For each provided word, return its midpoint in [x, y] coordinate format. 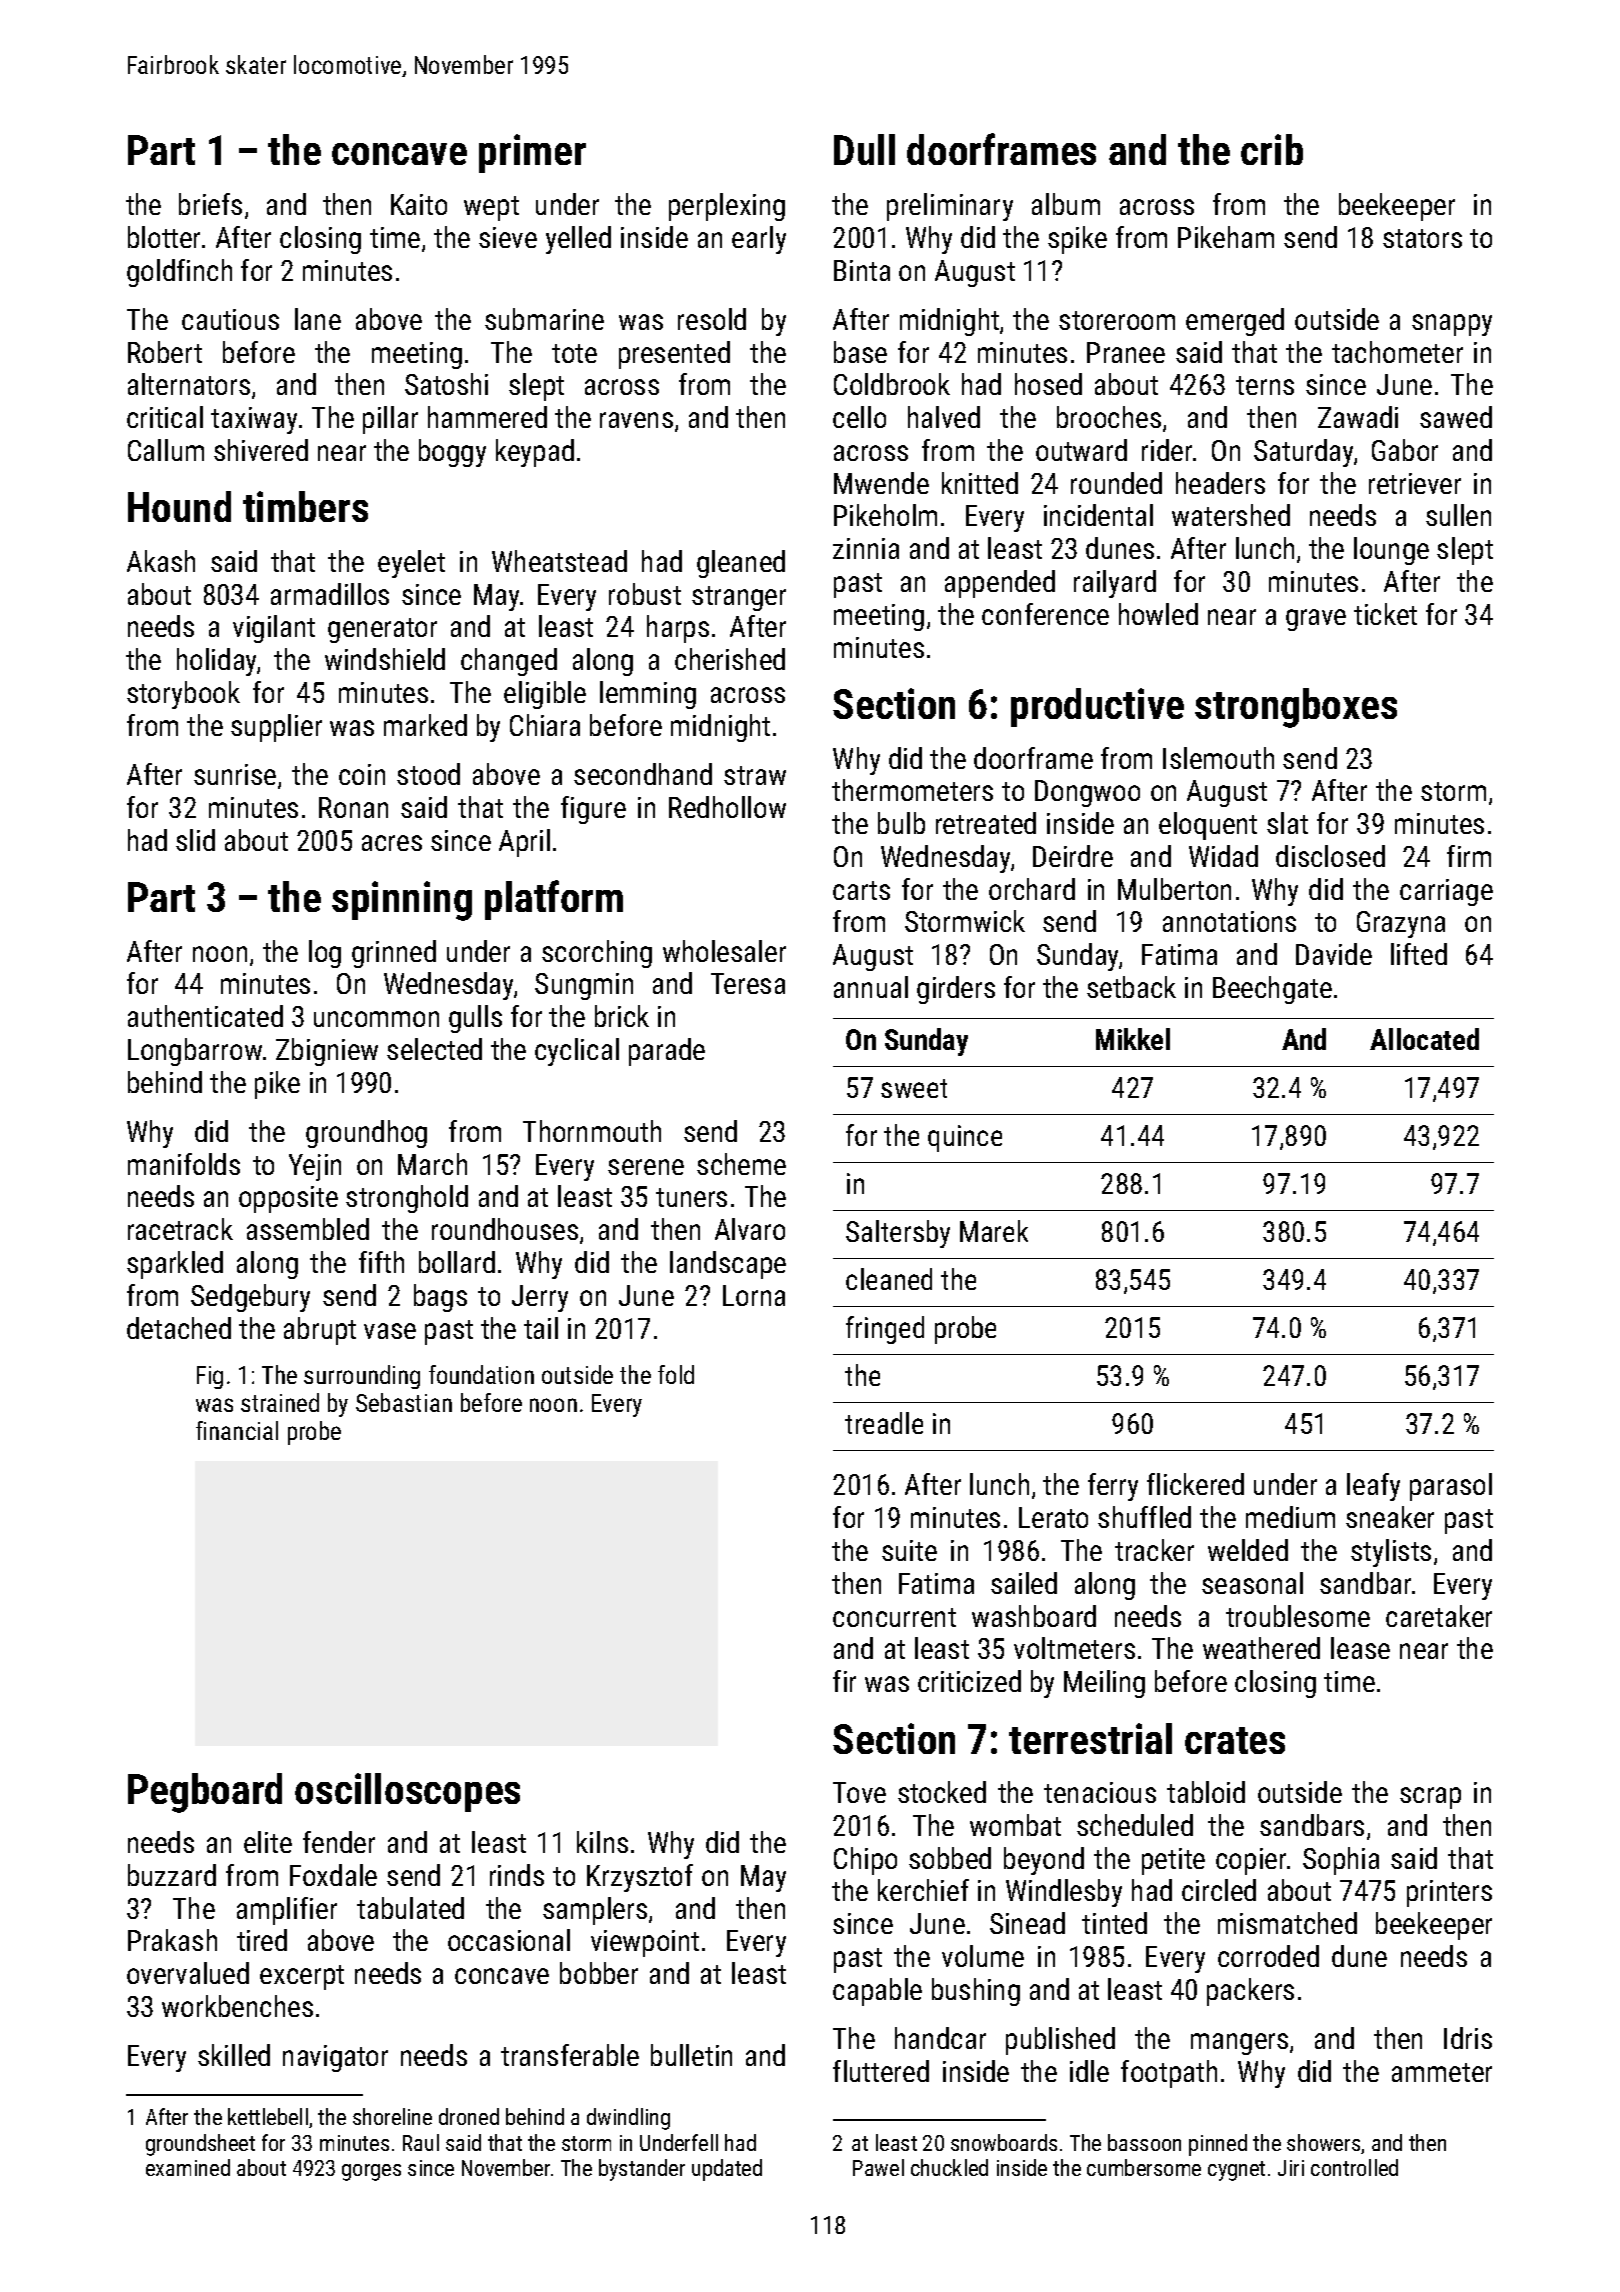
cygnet [1236, 2171]
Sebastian [404, 1402]
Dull [864, 149]
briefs [210, 204]
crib [1272, 149]
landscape [728, 1265]
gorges [371, 2172]
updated [727, 2170]
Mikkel [1133, 1039]
